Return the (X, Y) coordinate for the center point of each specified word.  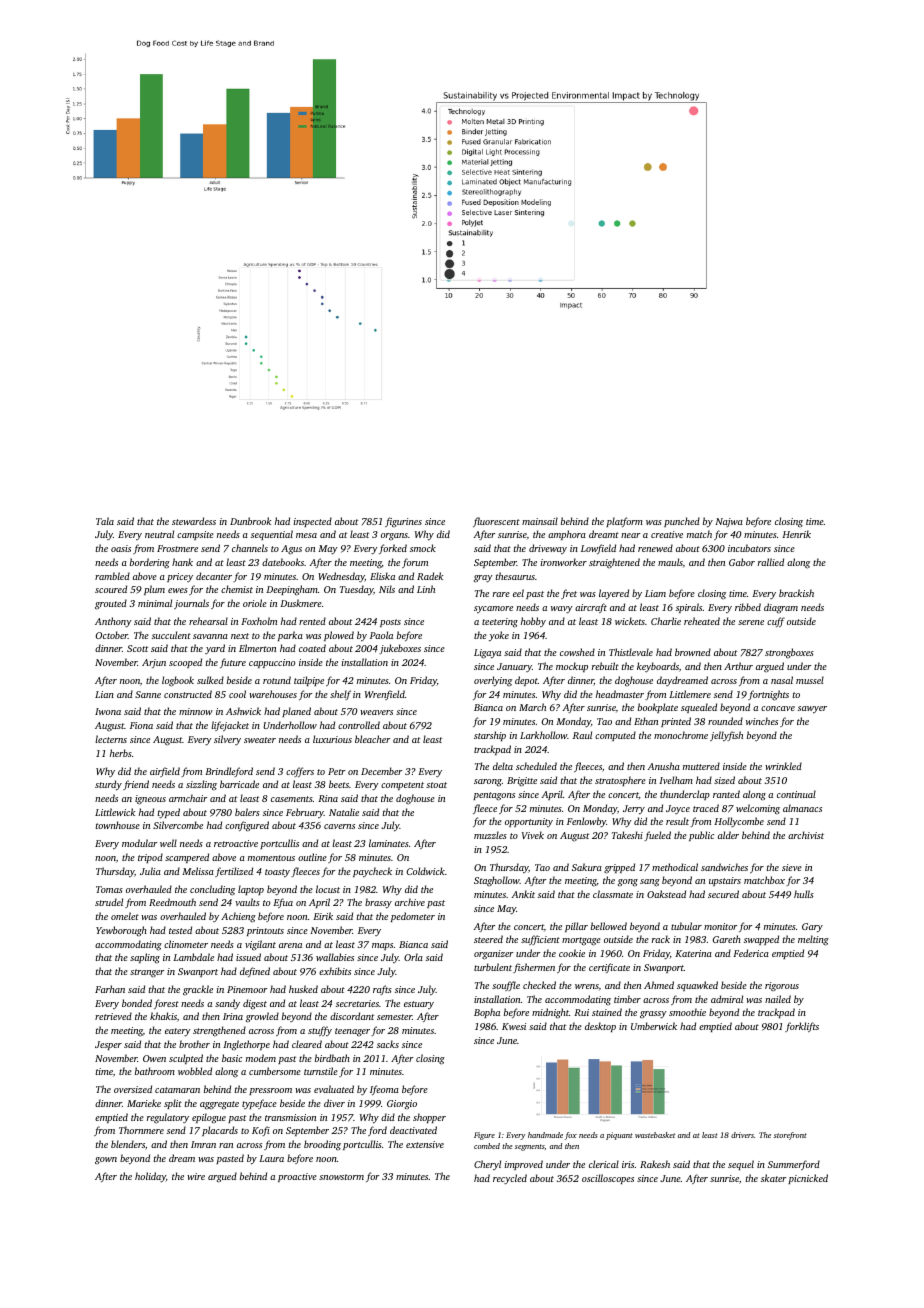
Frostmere (177, 548)
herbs (121, 753)
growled (262, 1017)
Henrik (796, 534)
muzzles (490, 835)
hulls (804, 894)
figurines (403, 522)
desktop (600, 1027)
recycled (510, 1179)
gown (106, 1160)
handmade (545, 1135)
